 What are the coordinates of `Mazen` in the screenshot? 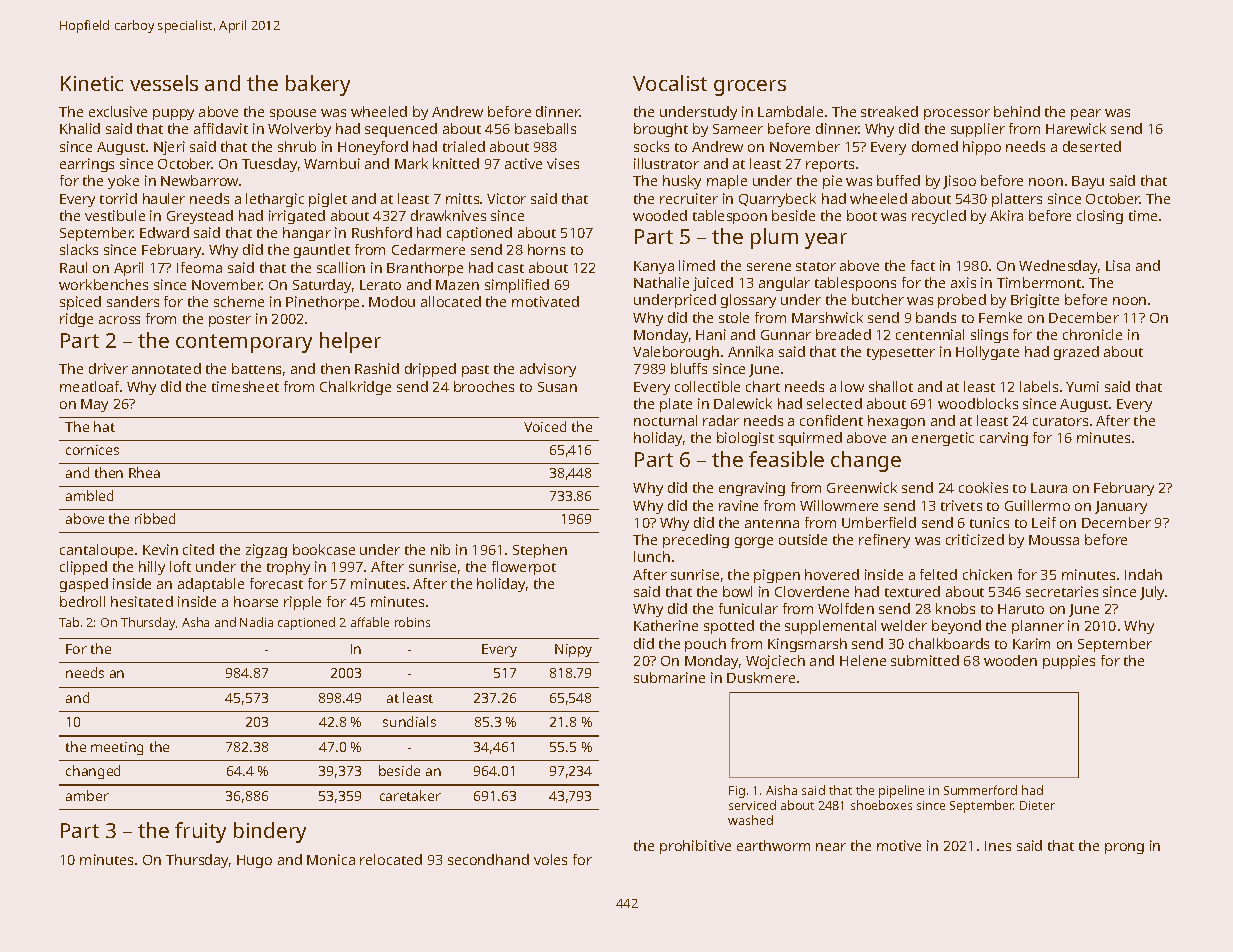 It's located at (457, 285).
